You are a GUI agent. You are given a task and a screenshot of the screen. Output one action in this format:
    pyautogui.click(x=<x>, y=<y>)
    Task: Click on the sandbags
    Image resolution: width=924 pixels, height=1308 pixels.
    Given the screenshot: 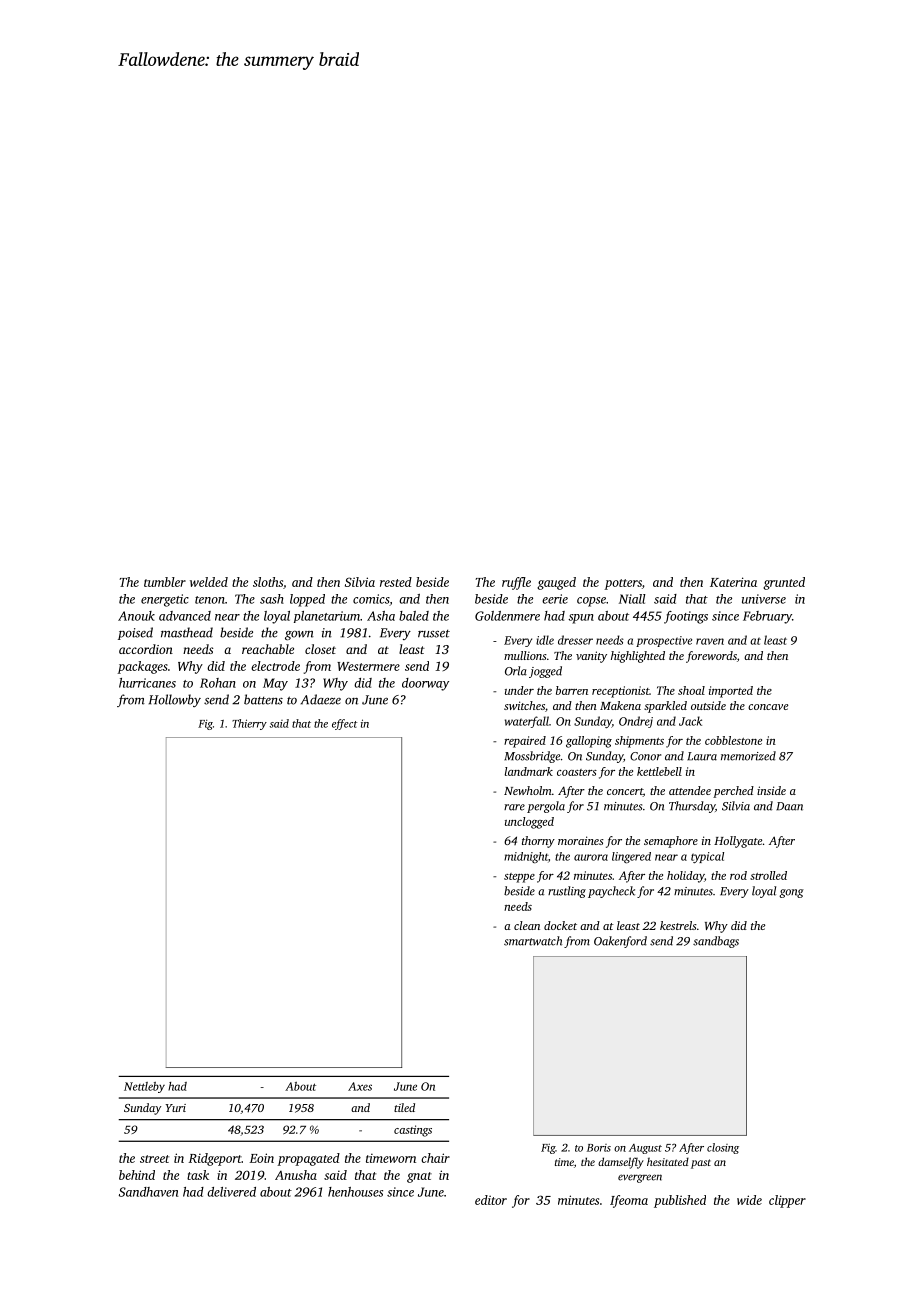 What is the action you would take?
    pyautogui.click(x=716, y=942)
